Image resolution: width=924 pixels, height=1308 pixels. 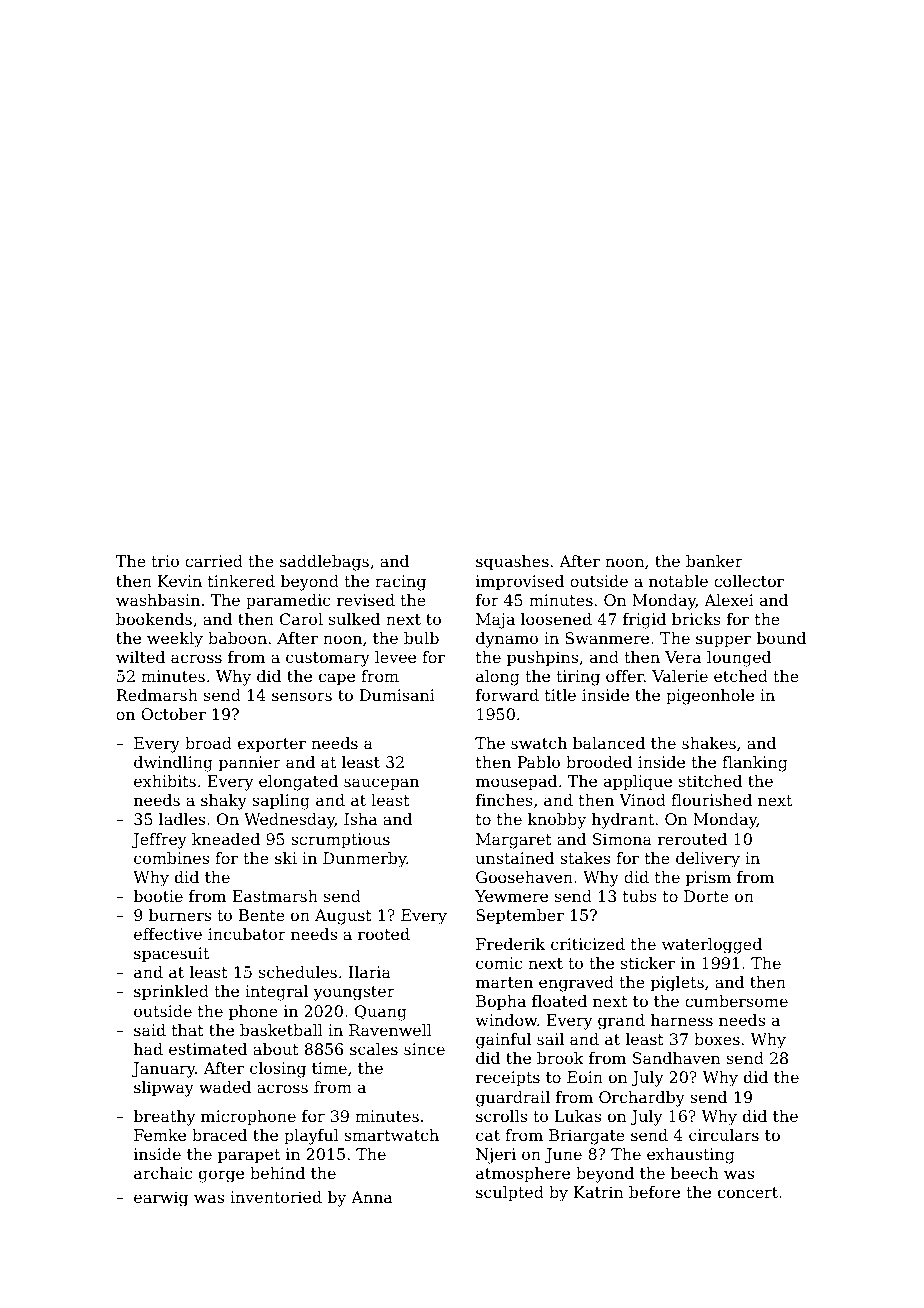 I want to click on Bente, so click(x=262, y=915).
